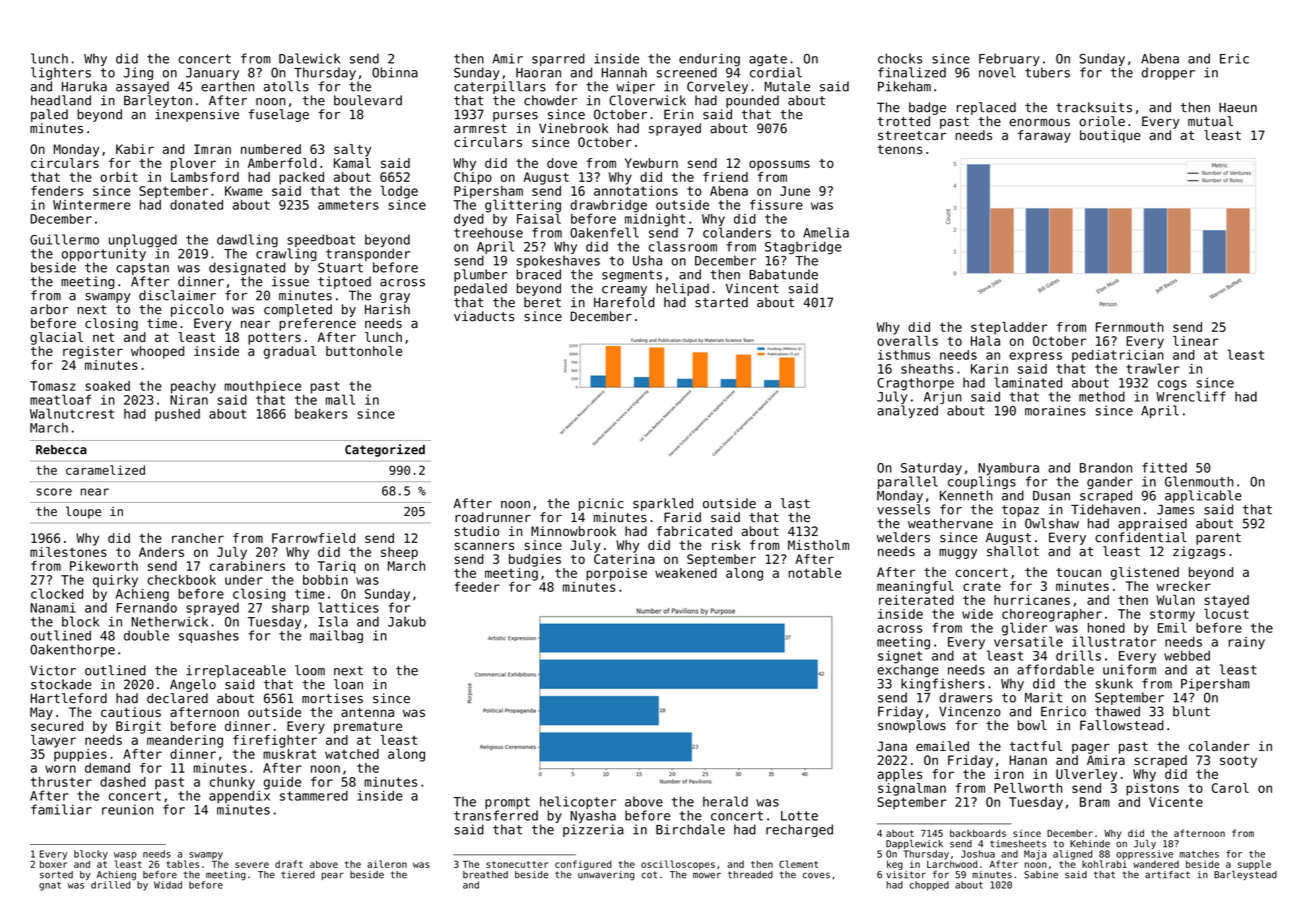 The image size is (1308, 924). I want to click on Widad, so click(168, 885).
